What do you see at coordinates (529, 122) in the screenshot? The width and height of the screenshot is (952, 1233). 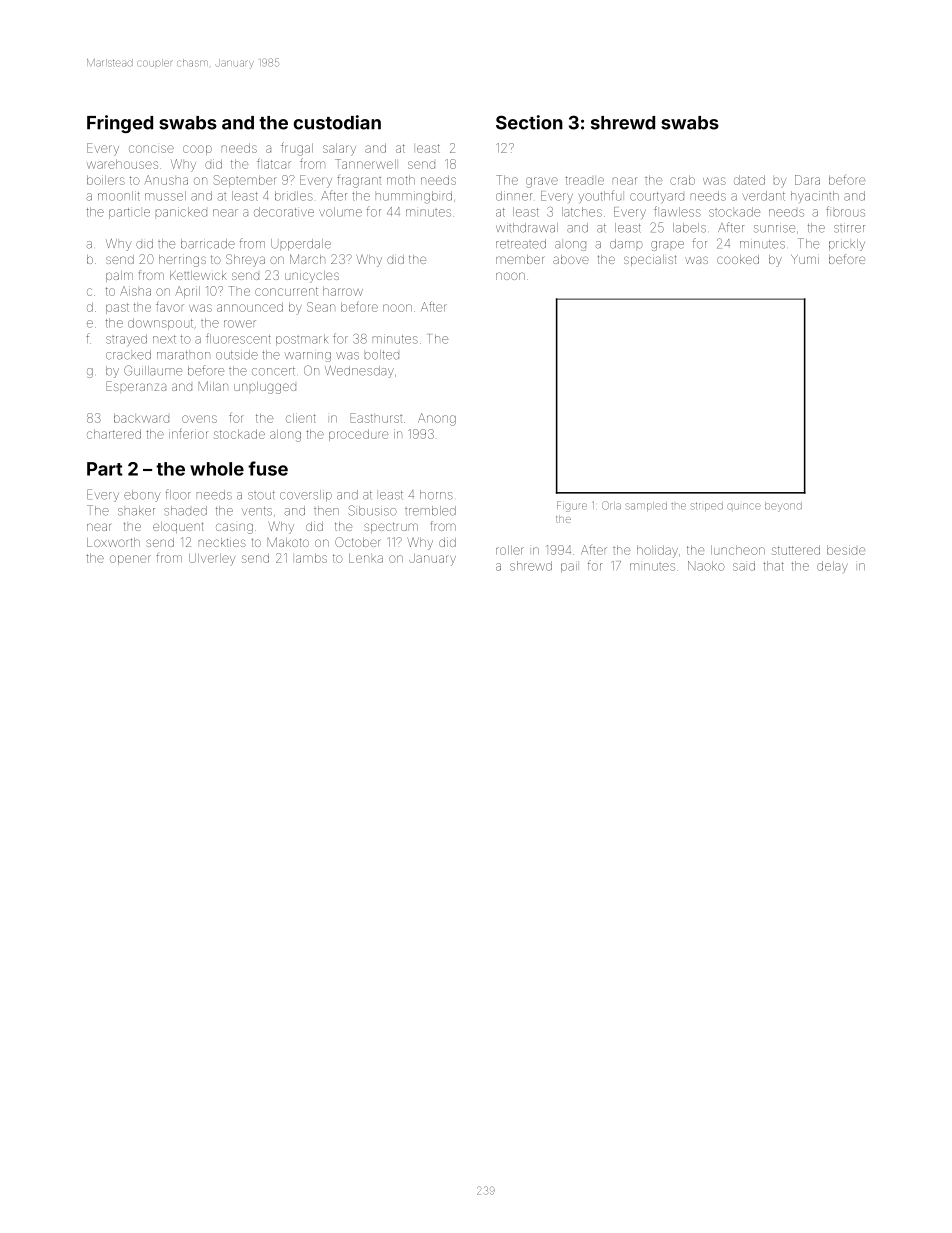 I see `Section` at bounding box center [529, 122].
